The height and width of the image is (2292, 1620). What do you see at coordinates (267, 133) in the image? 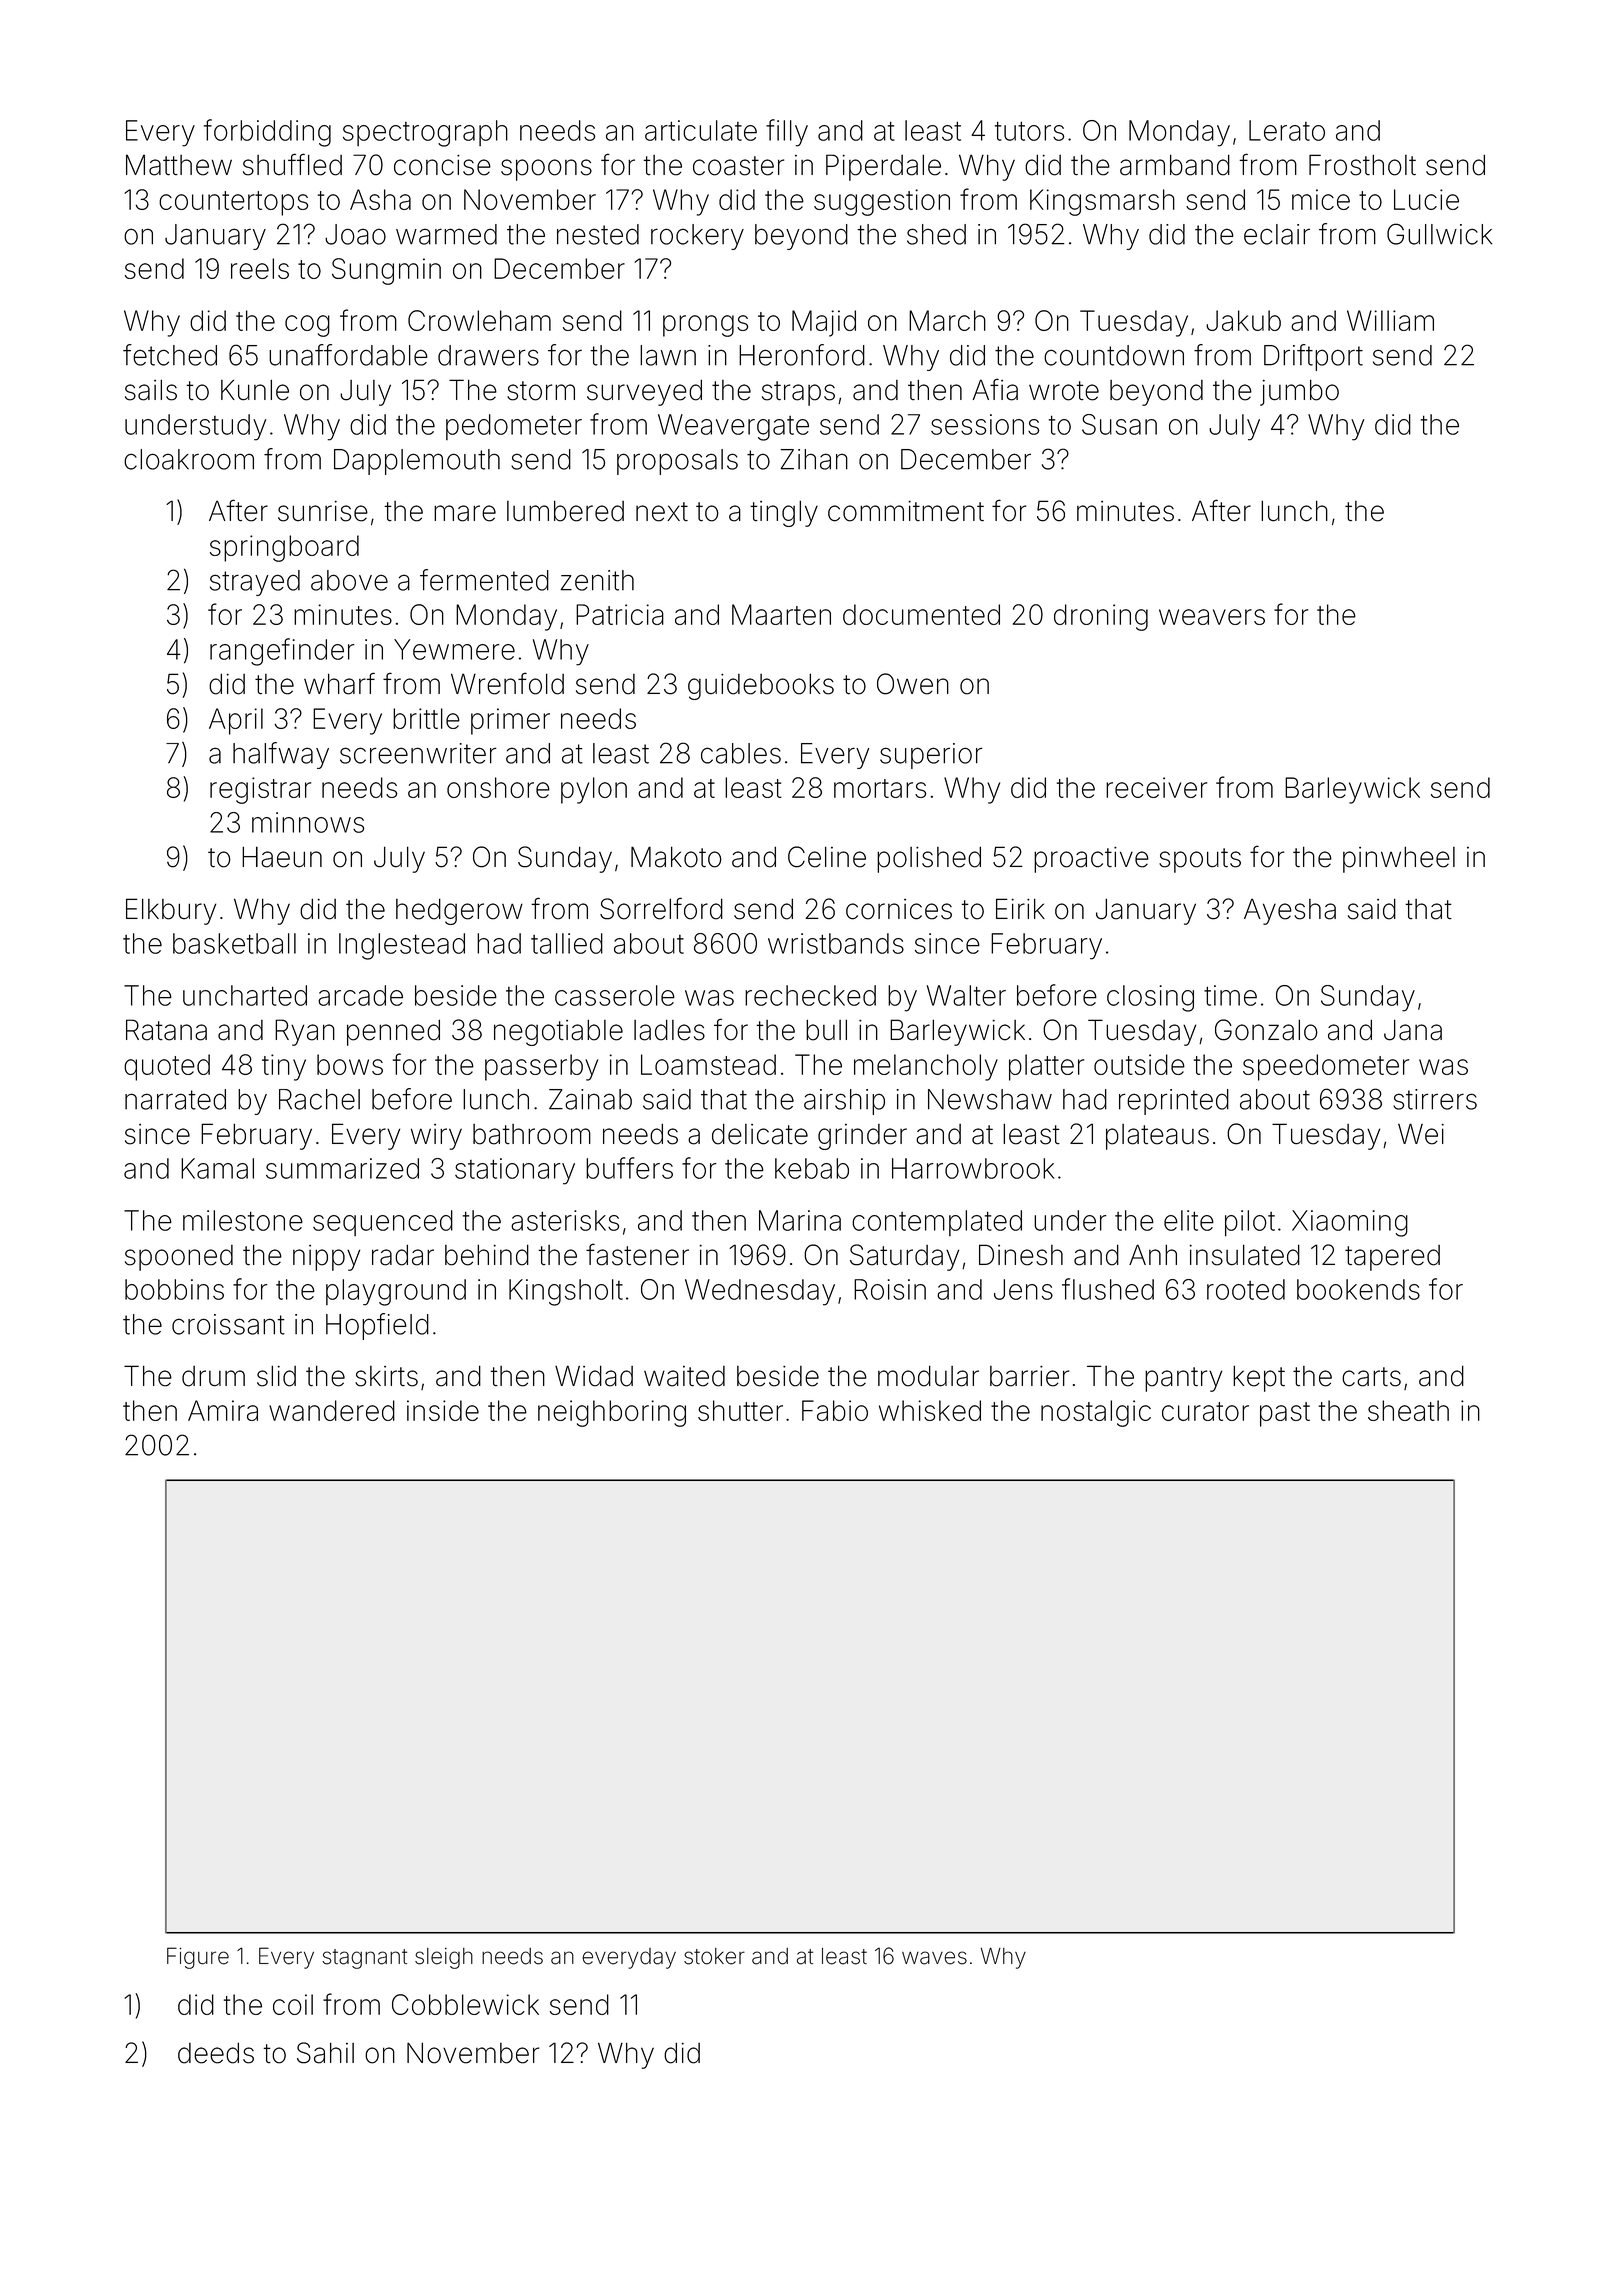
I see `forbidding` at bounding box center [267, 133].
